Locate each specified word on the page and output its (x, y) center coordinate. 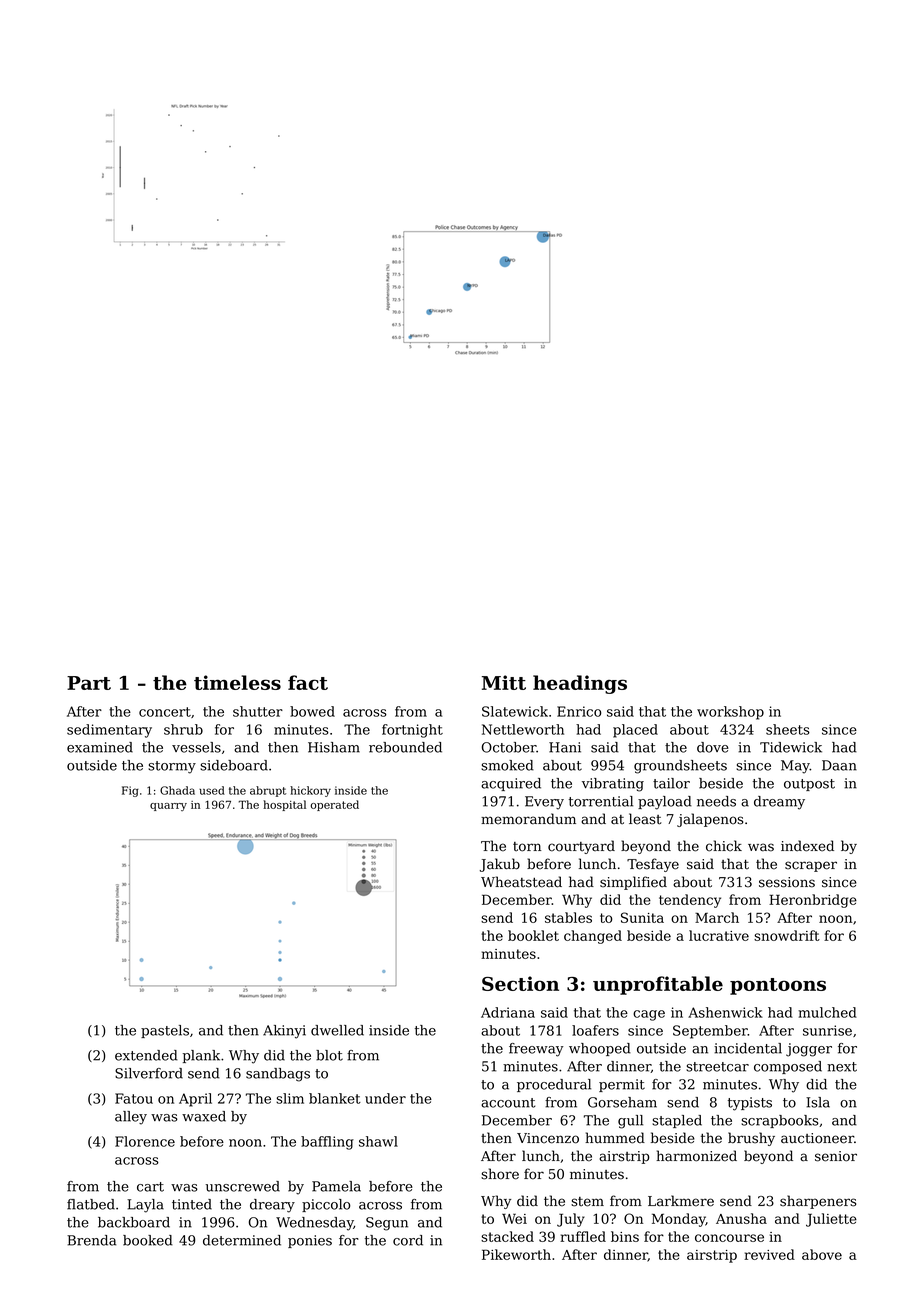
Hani (565, 747)
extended (146, 1055)
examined (100, 747)
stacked (507, 1236)
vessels (196, 747)
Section (520, 983)
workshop (730, 713)
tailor (671, 783)
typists (750, 1104)
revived (769, 1254)
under (385, 1098)
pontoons (778, 986)
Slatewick (515, 711)
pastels (165, 1031)
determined (242, 1240)
